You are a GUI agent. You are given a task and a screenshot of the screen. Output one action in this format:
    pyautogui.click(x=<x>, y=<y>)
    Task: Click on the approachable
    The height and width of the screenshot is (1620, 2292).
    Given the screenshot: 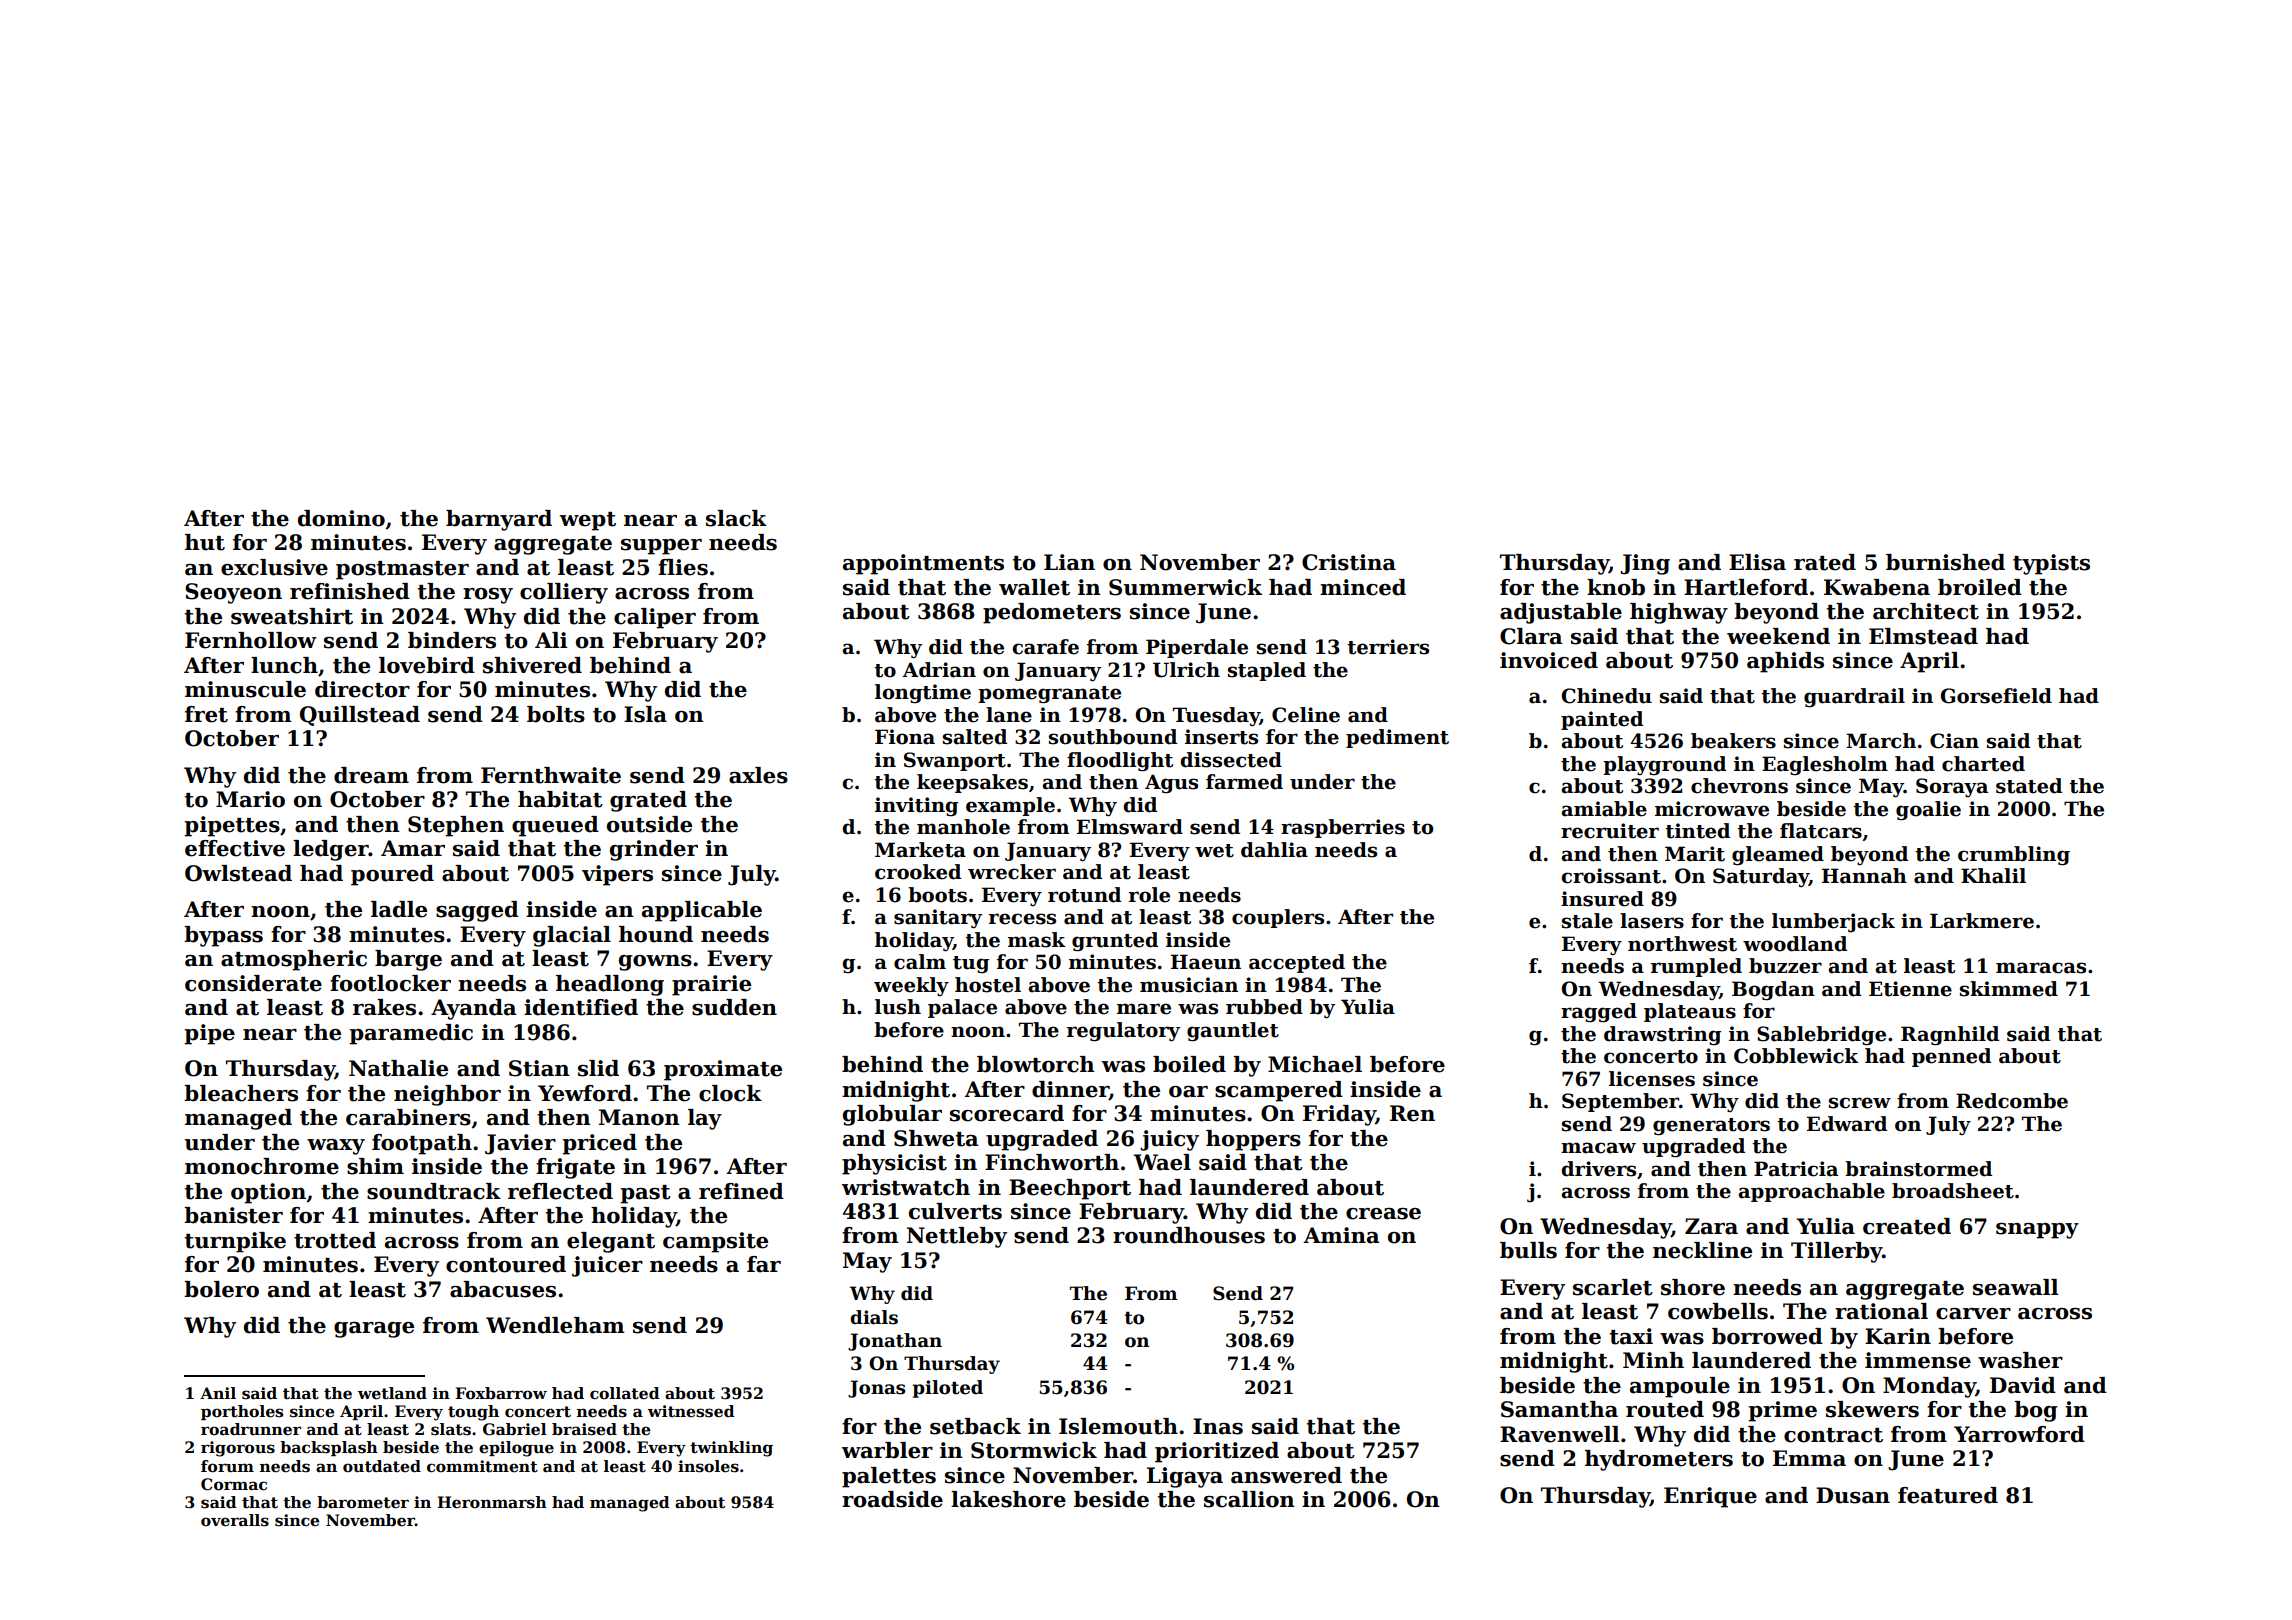 What is the action you would take?
    pyautogui.click(x=1811, y=1192)
